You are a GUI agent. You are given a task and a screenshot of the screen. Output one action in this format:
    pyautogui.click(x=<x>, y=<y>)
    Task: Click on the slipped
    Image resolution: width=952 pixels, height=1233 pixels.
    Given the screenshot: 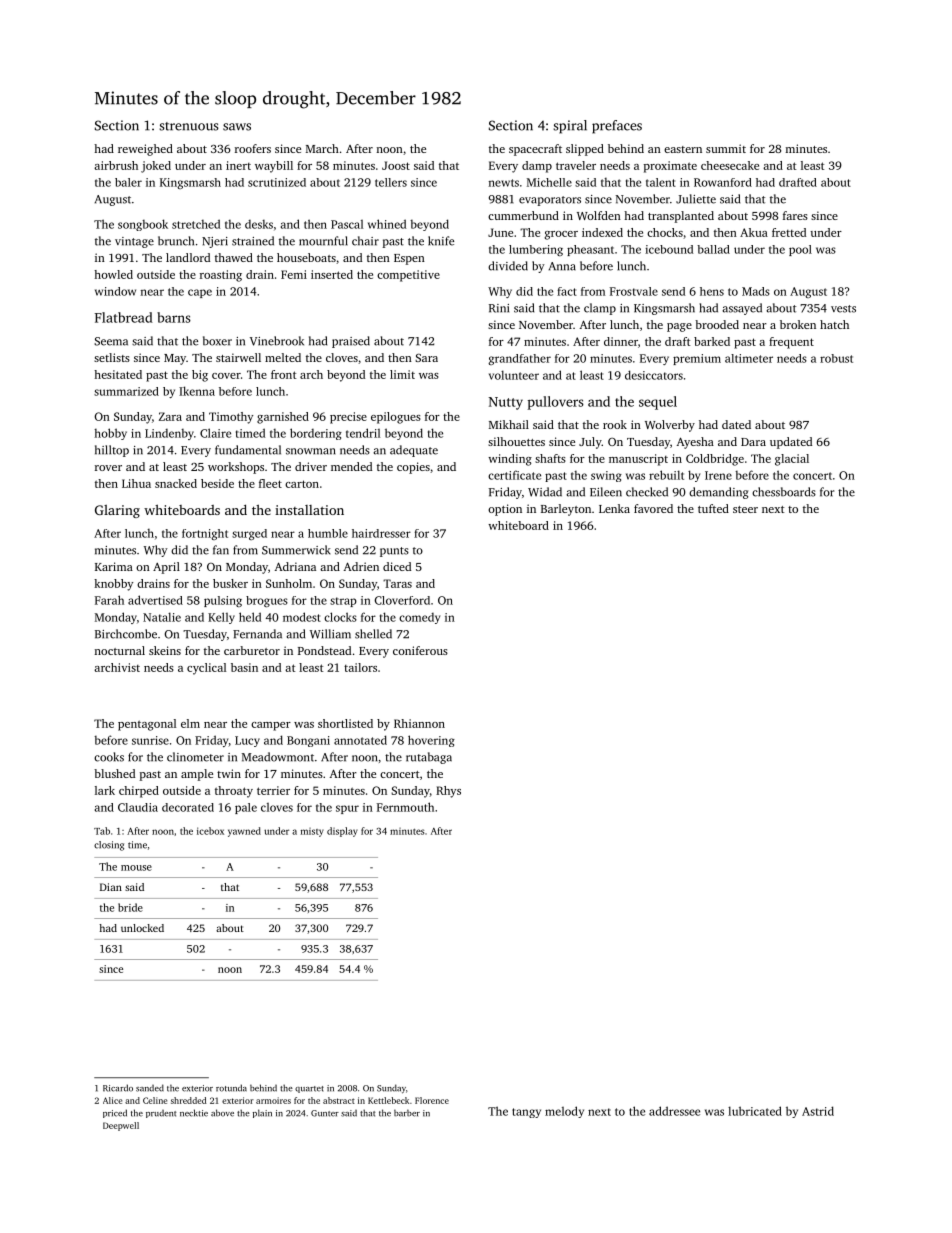 What is the action you would take?
    pyautogui.click(x=585, y=150)
